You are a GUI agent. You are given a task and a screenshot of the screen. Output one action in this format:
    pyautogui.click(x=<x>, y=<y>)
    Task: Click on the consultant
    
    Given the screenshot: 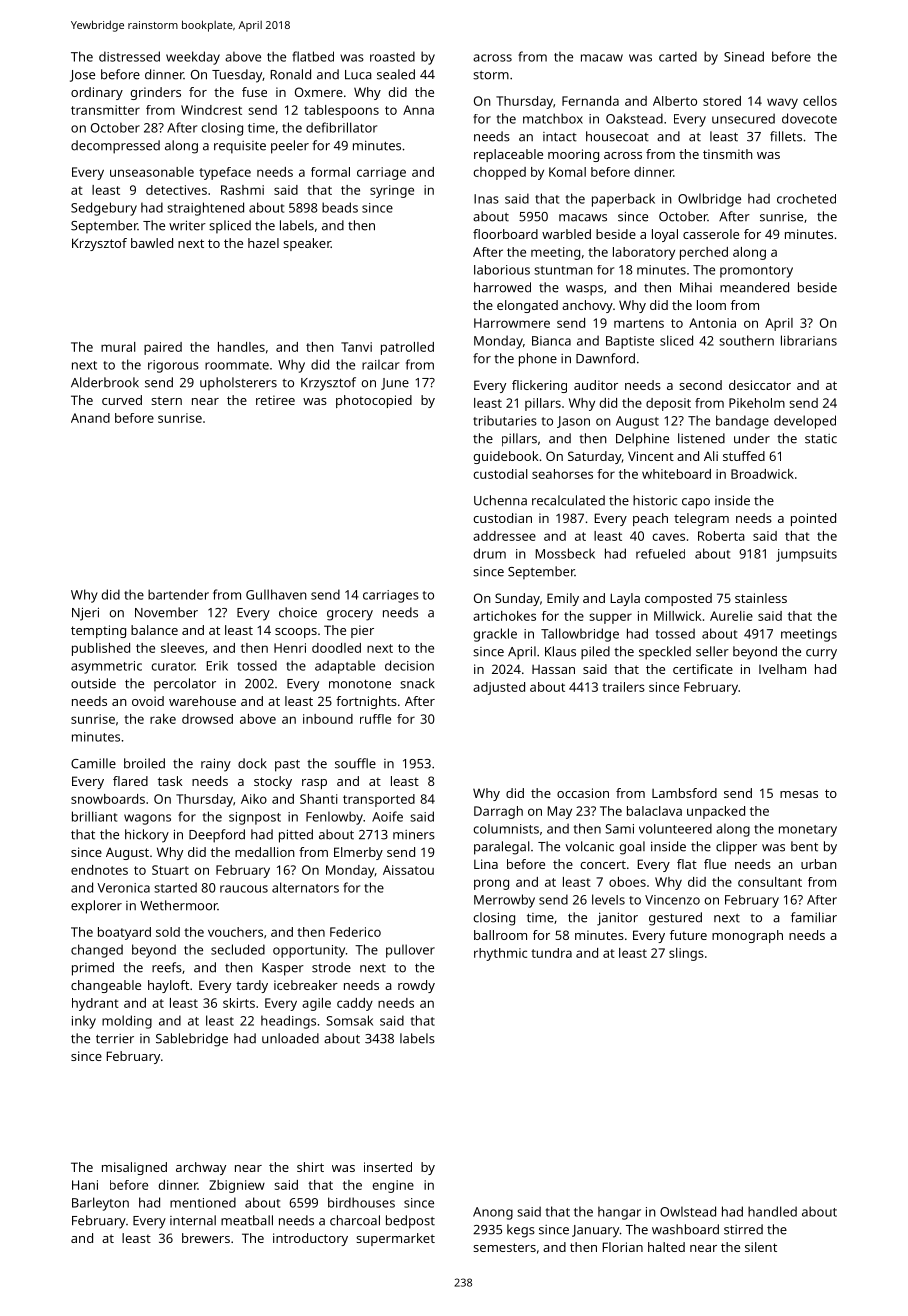 What is the action you would take?
    pyautogui.click(x=770, y=882)
